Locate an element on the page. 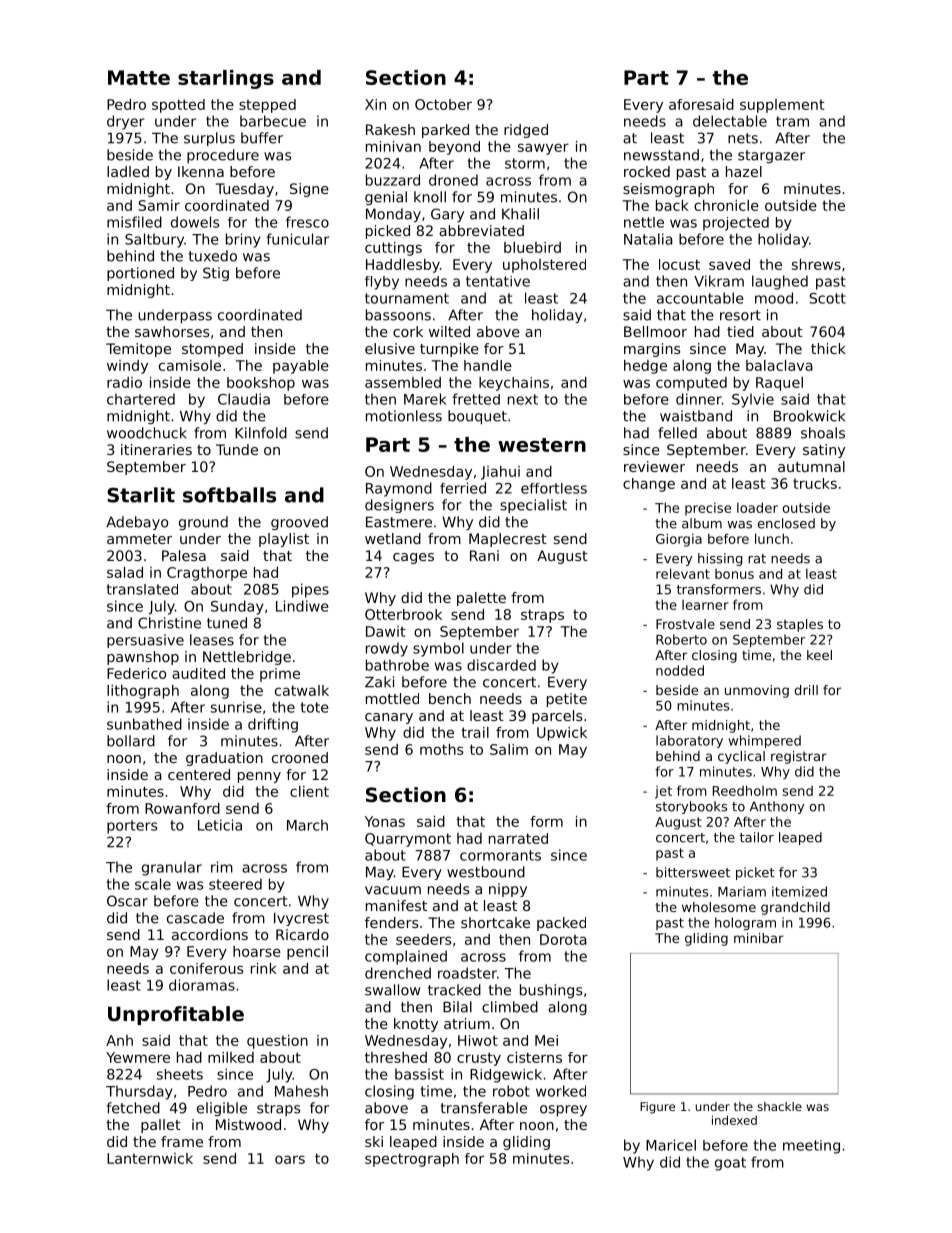 The width and height of the image is (952, 1233). funicular is located at coordinates (297, 239).
